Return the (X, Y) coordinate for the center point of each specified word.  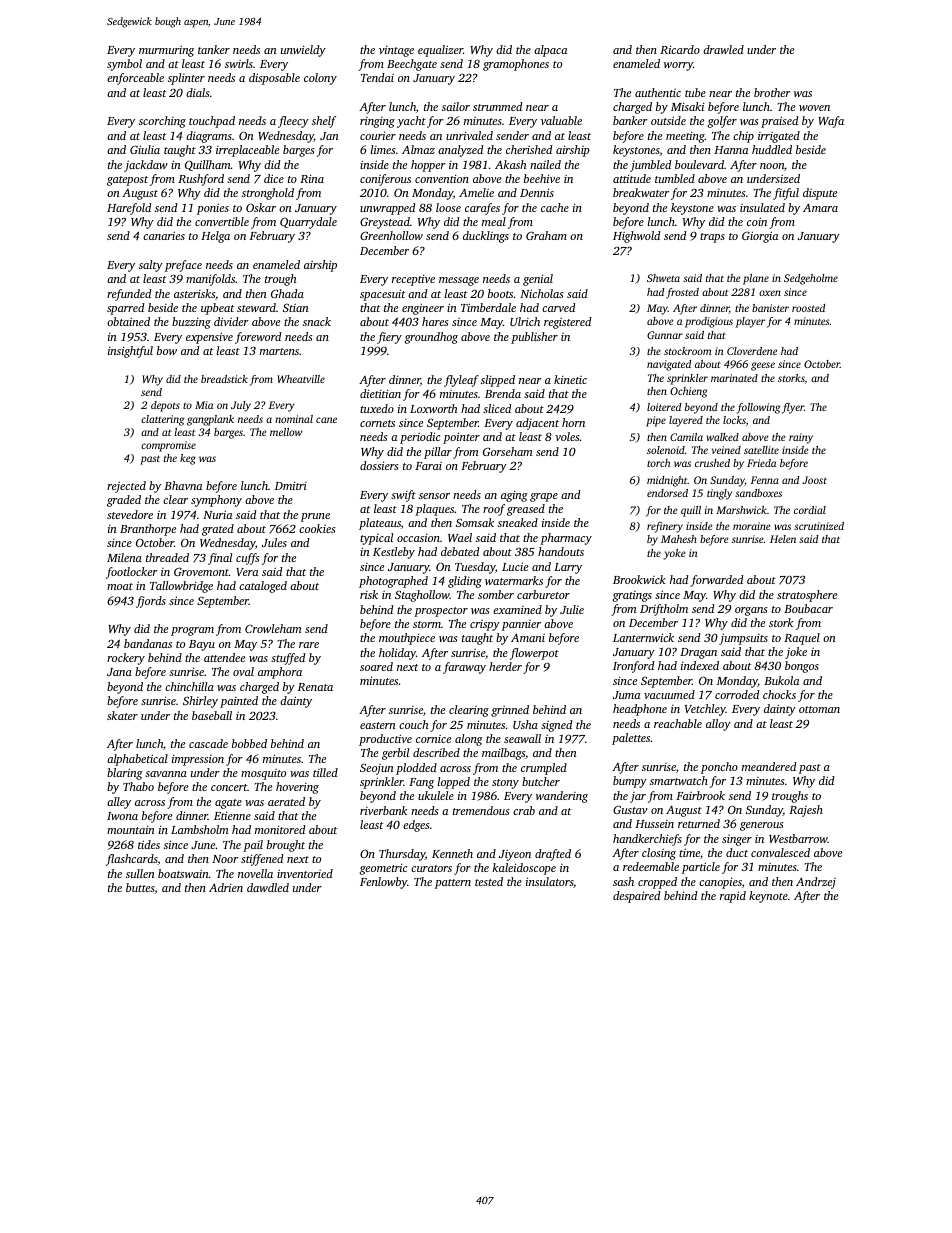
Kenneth (452, 853)
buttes (140, 888)
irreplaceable (247, 151)
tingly (719, 494)
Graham (546, 235)
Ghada (287, 293)
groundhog (431, 338)
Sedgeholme (811, 279)
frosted (682, 293)
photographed (393, 582)
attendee (224, 657)
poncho (719, 768)
